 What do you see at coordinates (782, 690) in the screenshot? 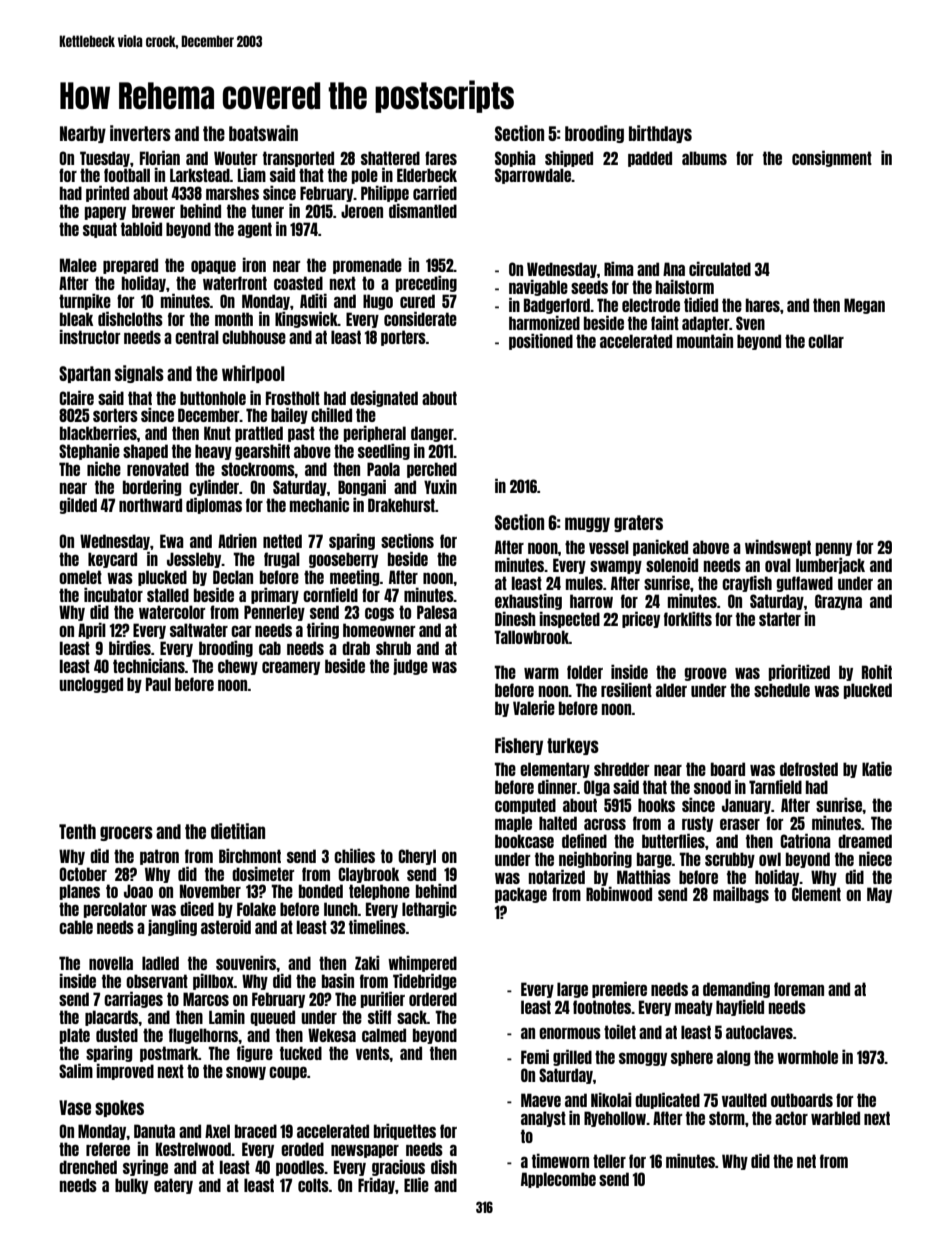
I see `schedule` at bounding box center [782, 690].
